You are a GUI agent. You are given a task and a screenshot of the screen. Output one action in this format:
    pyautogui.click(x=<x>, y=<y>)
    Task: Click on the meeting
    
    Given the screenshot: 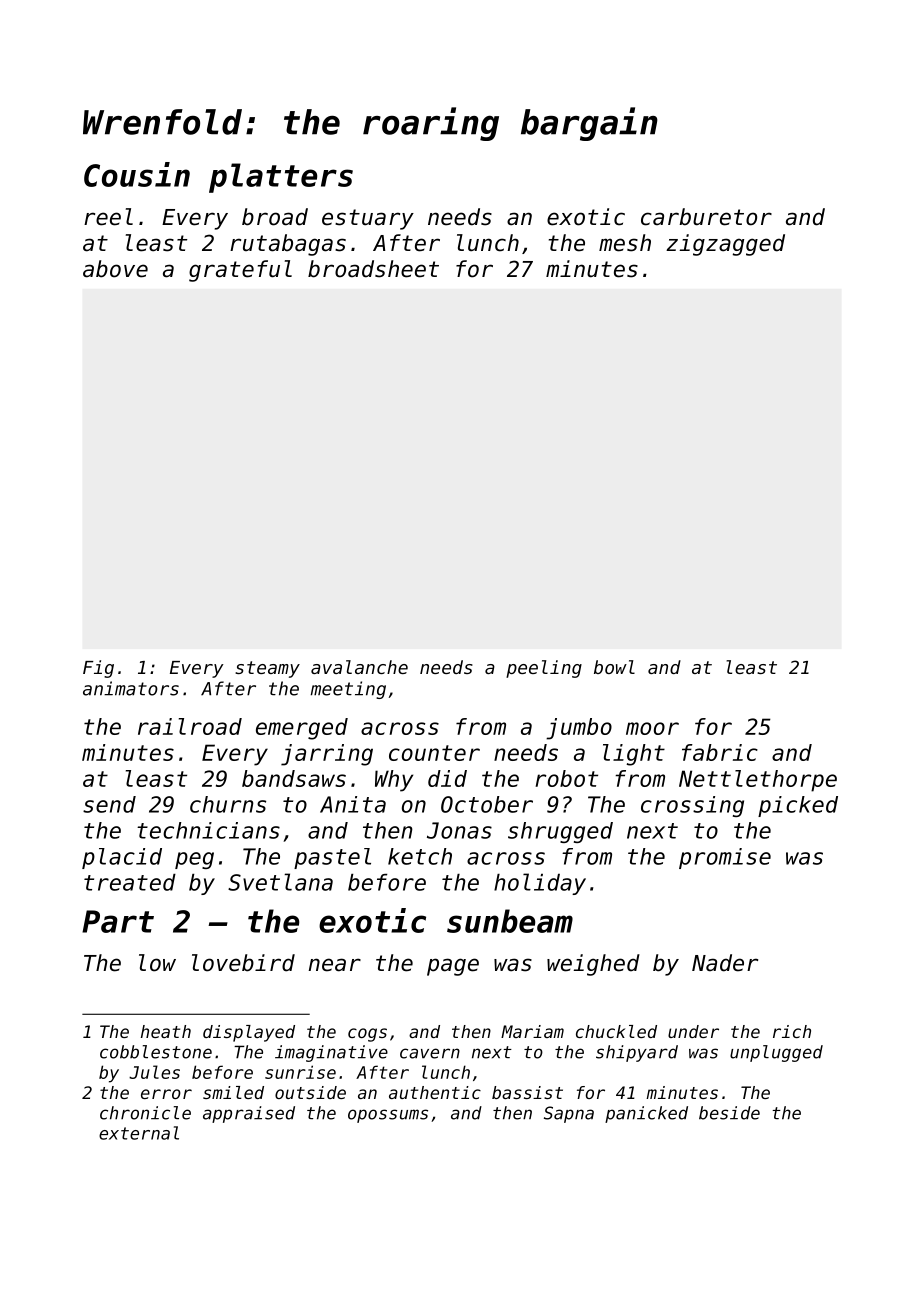 What is the action you would take?
    pyautogui.click(x=348, y=690)
